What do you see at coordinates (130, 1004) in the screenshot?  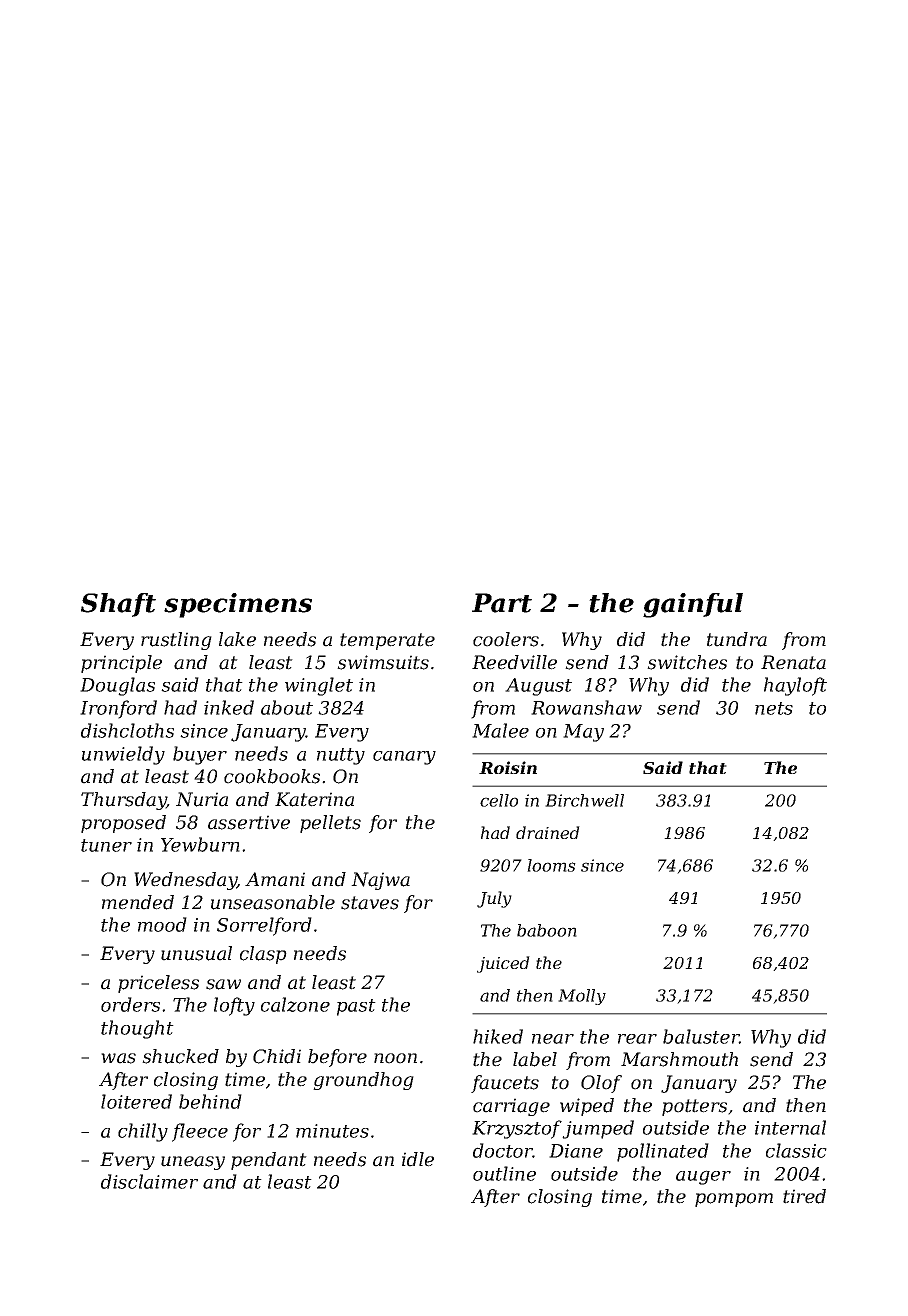 I see `orders` at bounding box center [130, 1004].
